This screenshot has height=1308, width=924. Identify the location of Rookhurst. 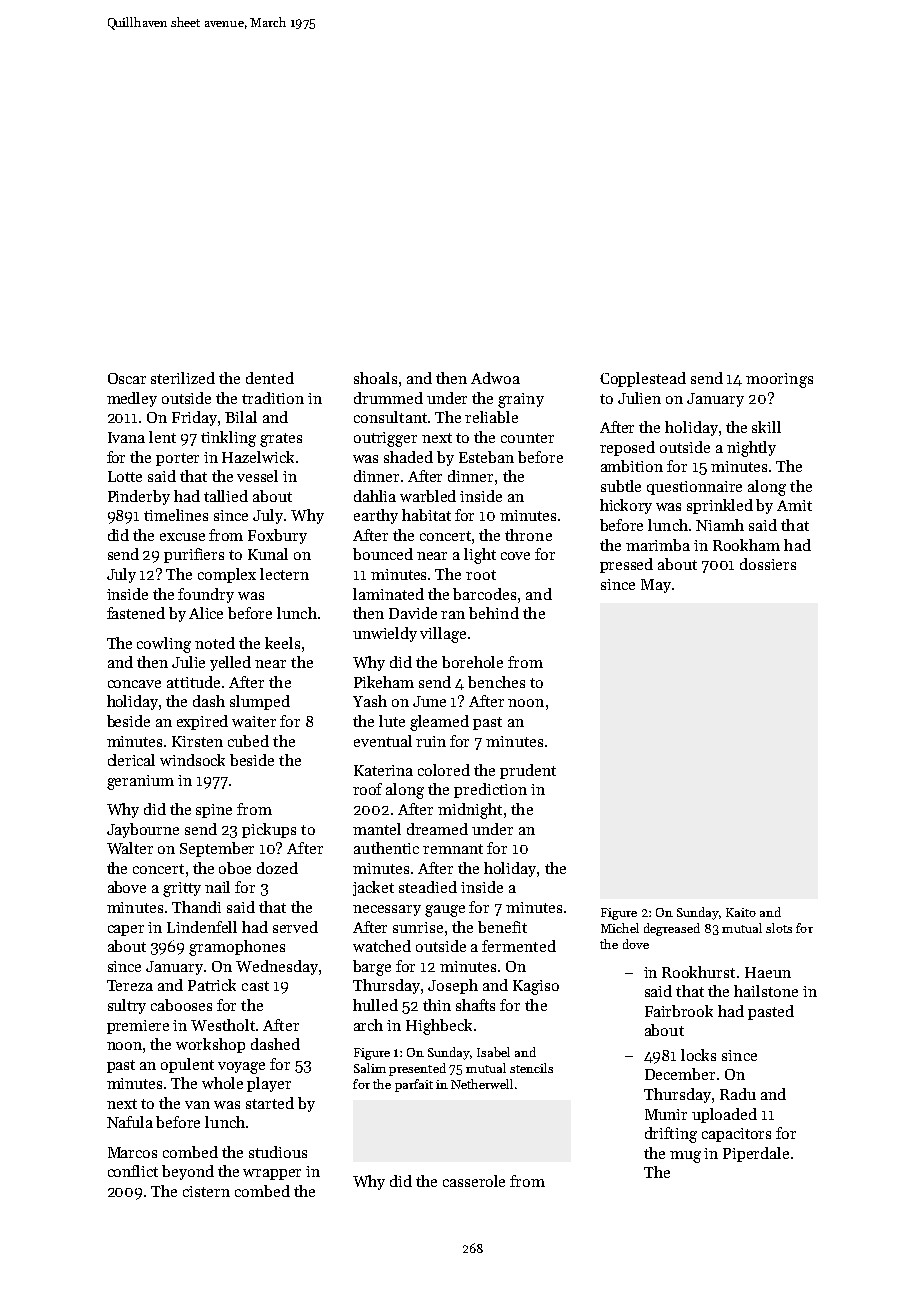
(698, 972).
